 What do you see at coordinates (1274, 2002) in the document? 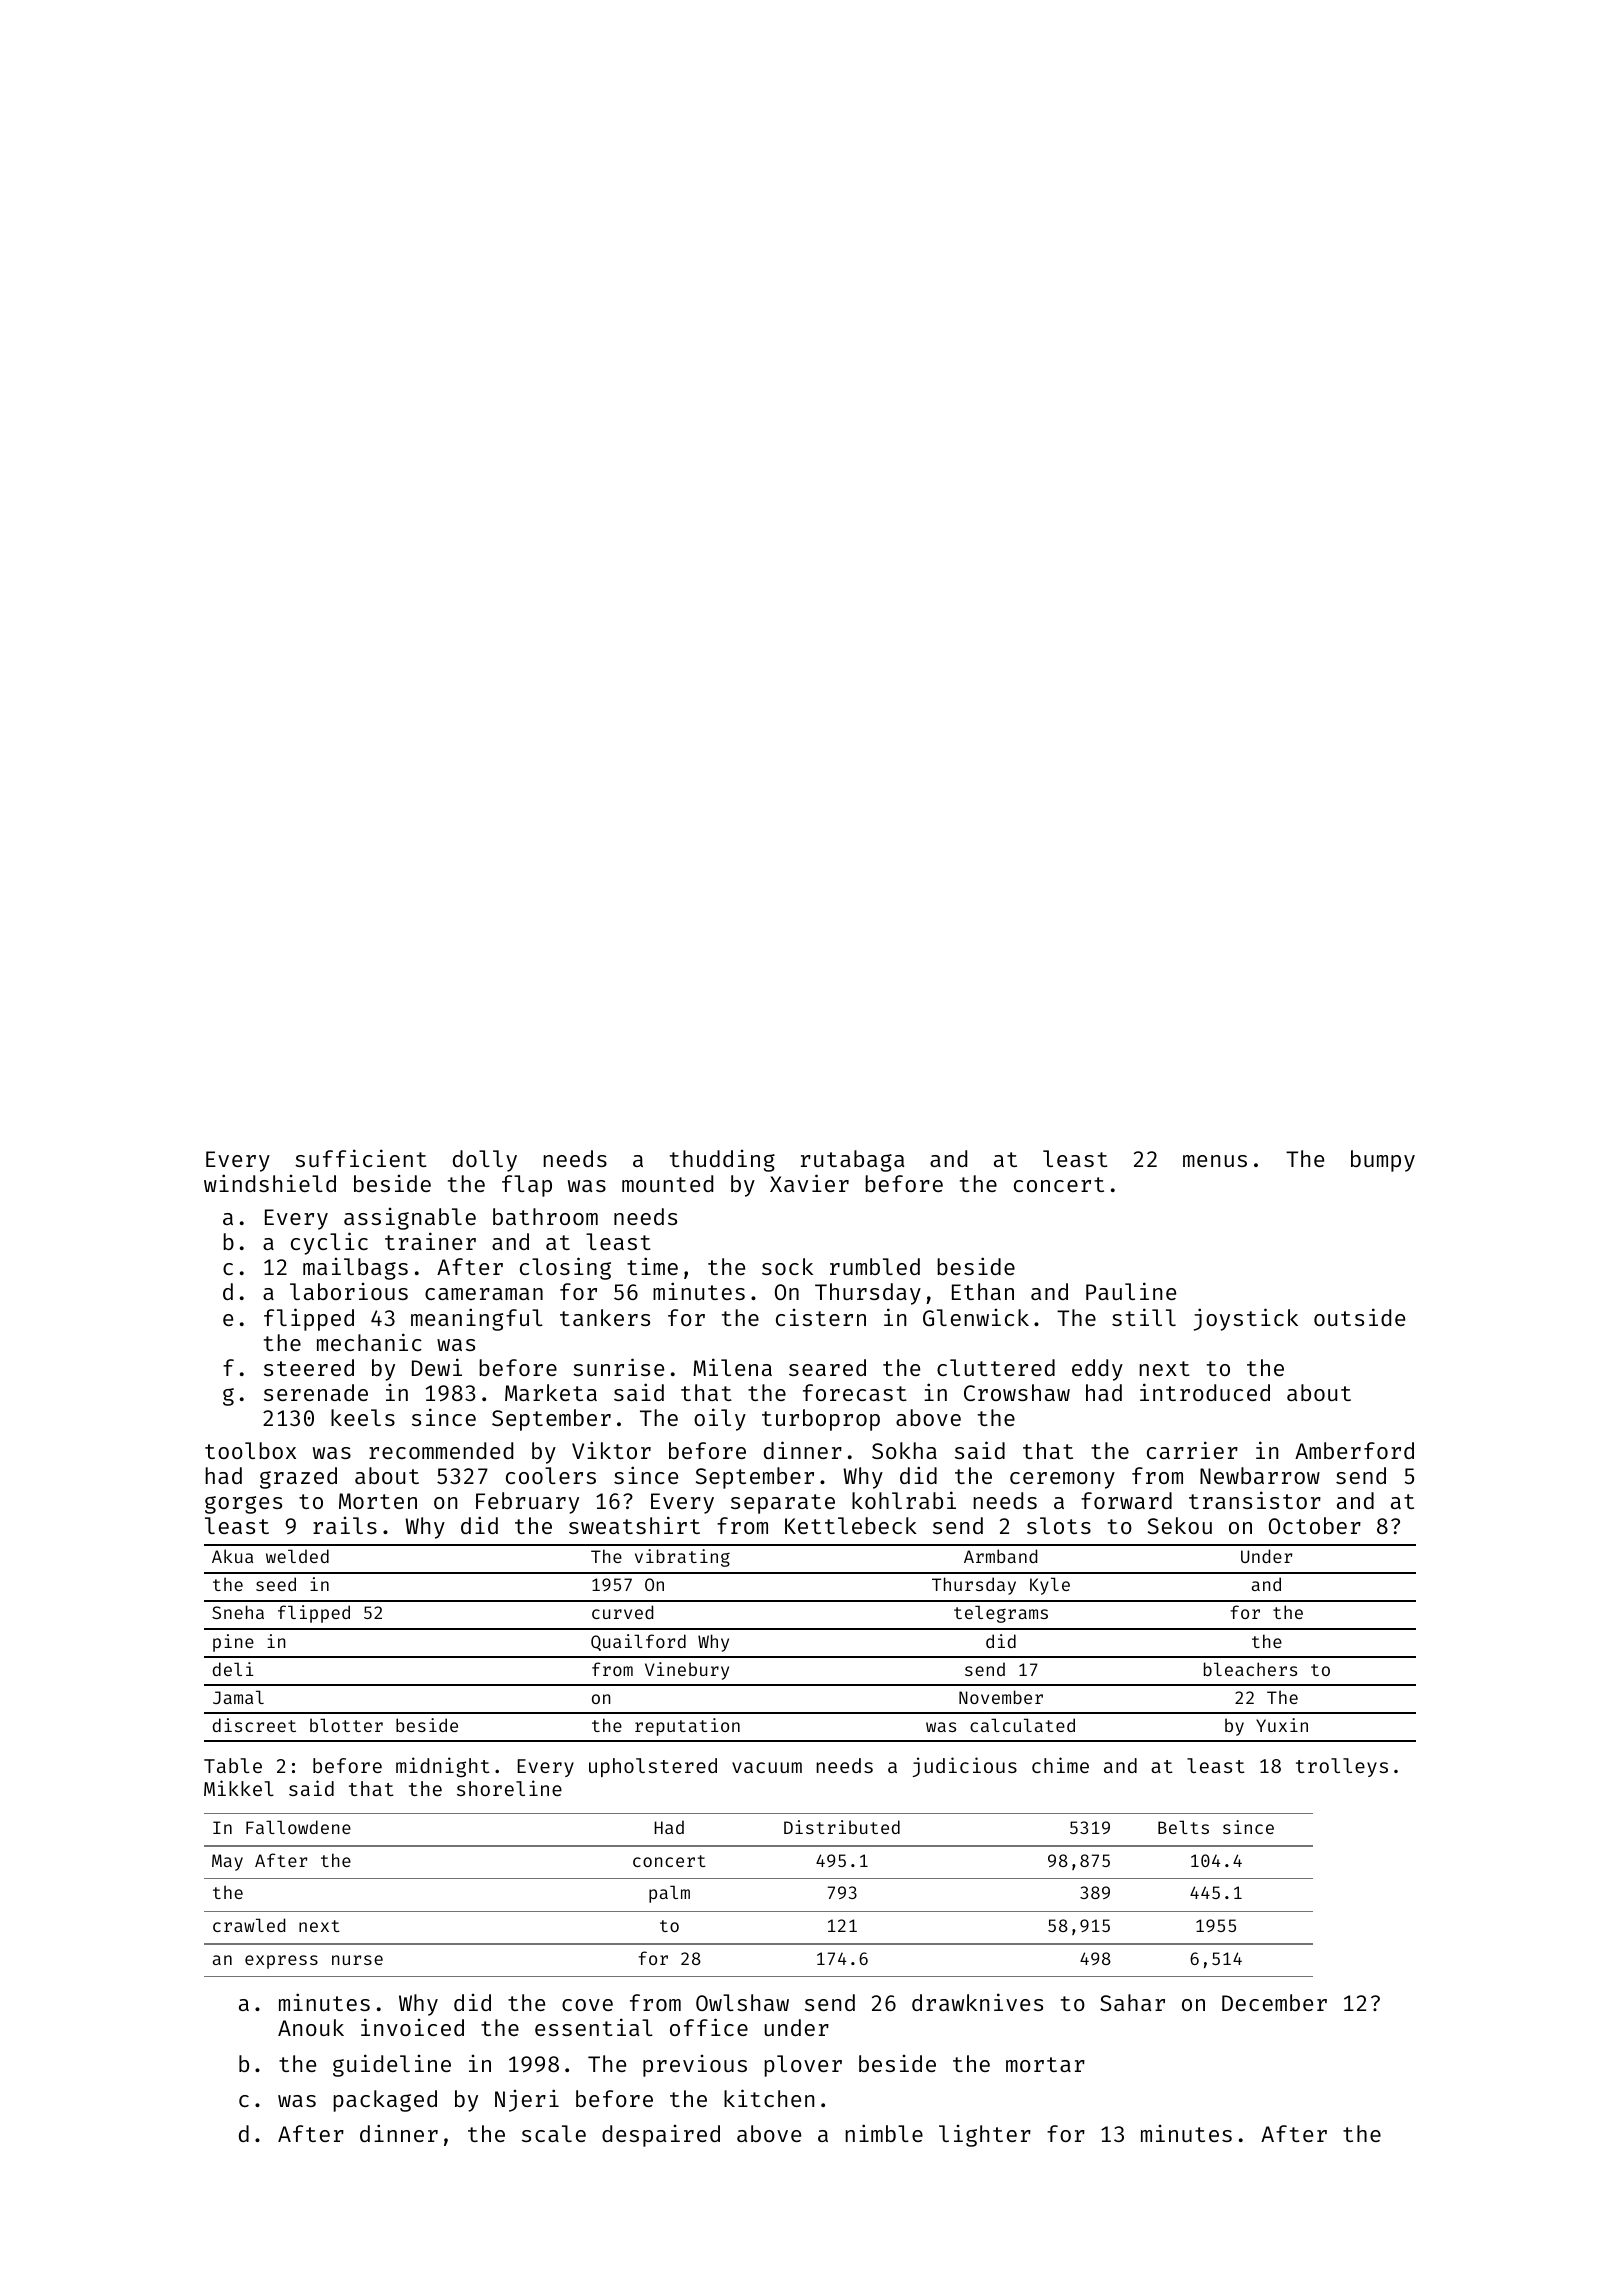
I see `December` at bounding box center [1274, 2002].
